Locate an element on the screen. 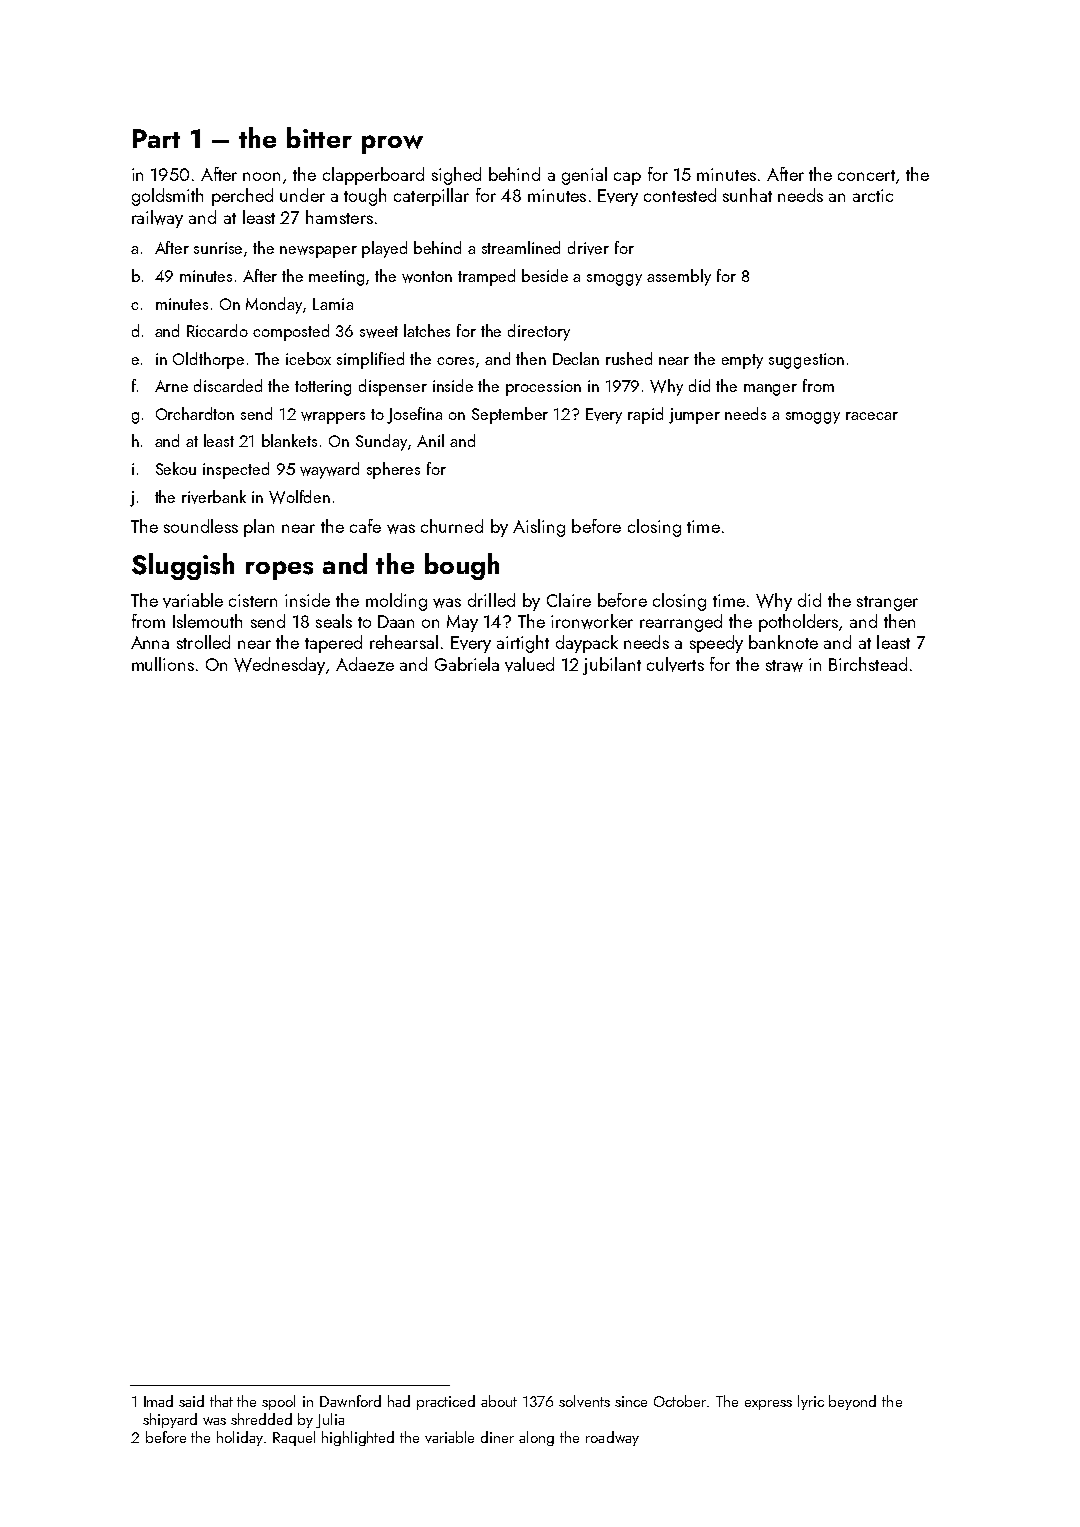 The width and height of the screenshot is (1080, 1527). said is located at coordinates (191, 1401).
